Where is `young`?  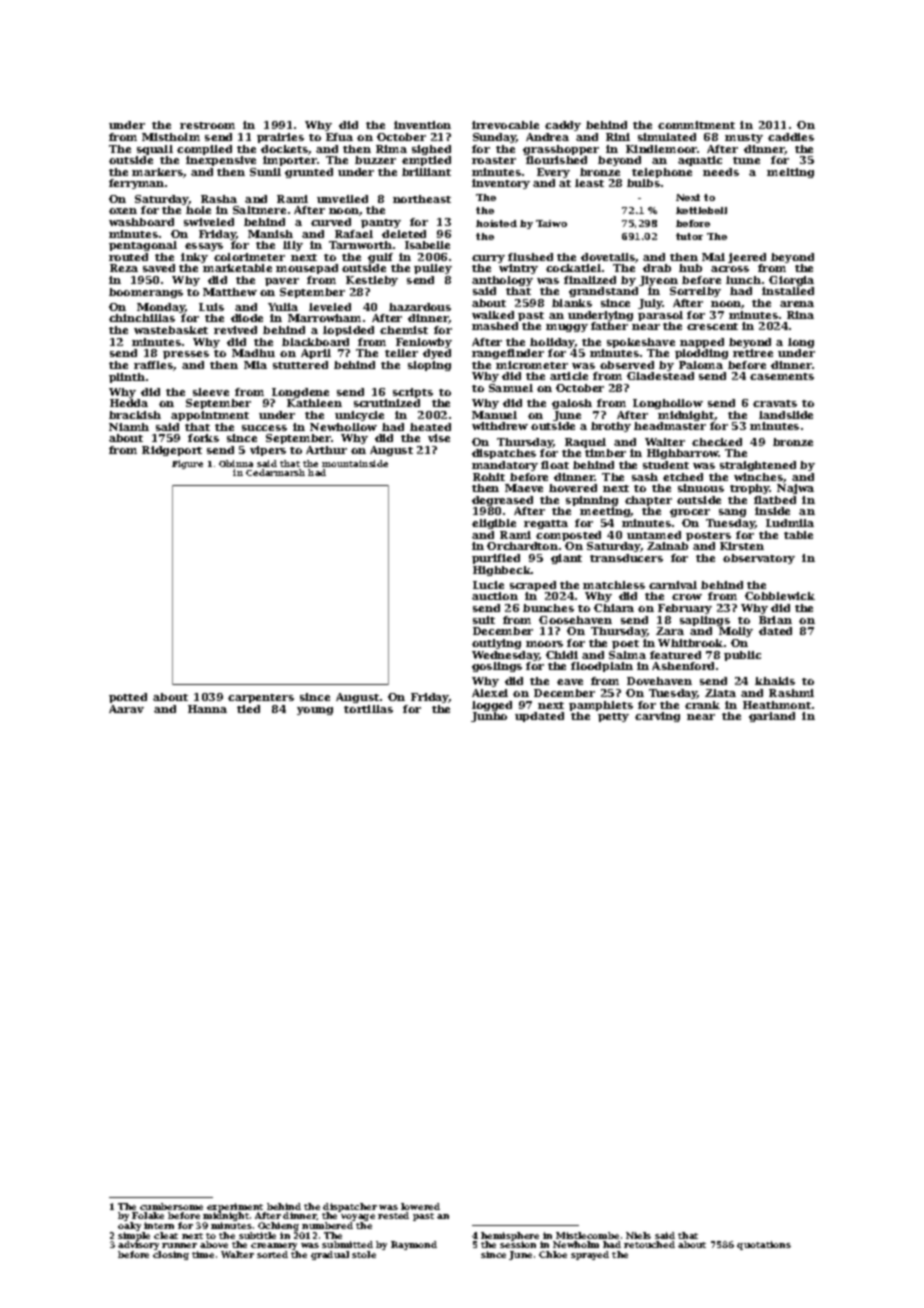
young is located at coordinates (315, 711).
